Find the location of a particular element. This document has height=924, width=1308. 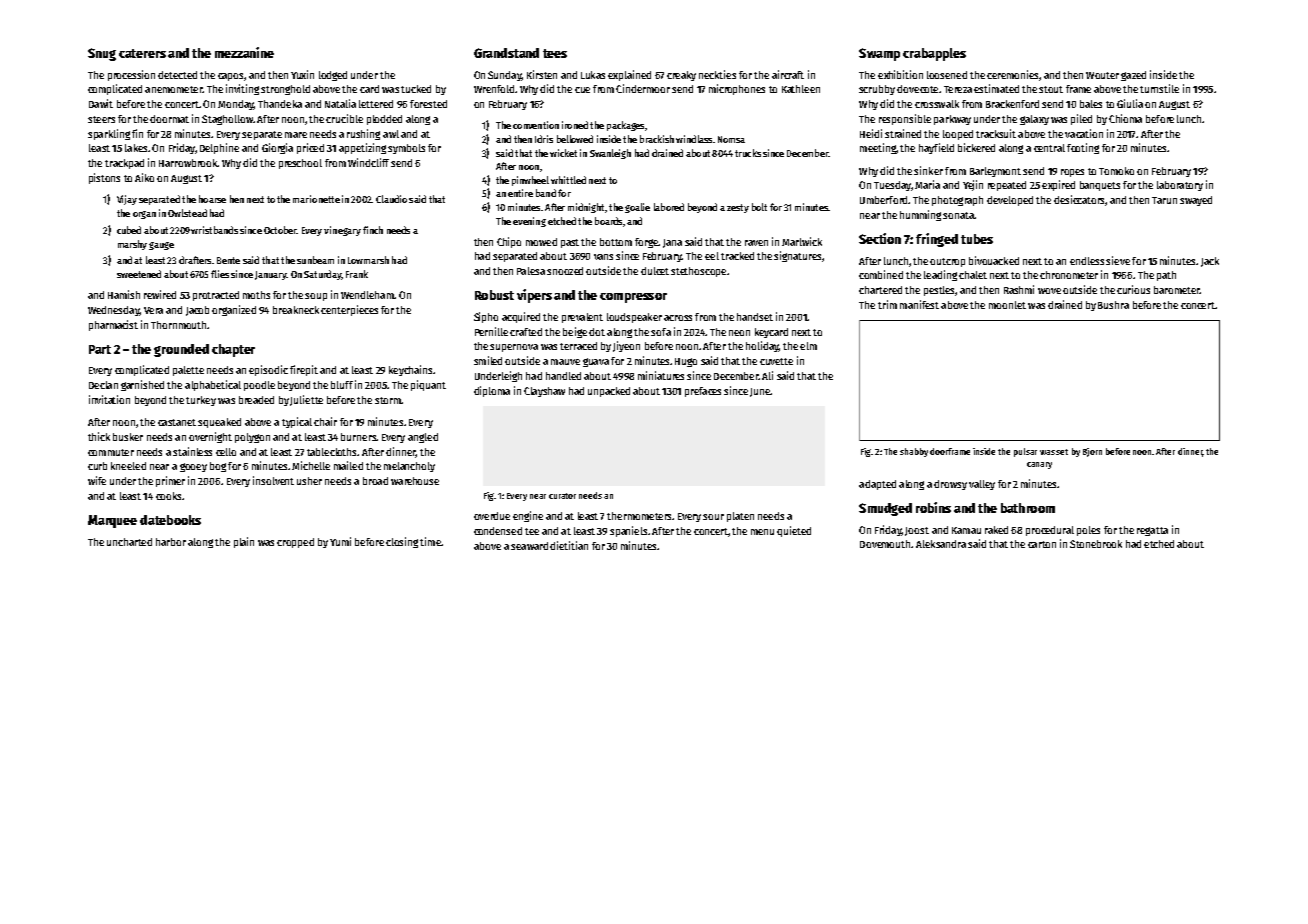

Jana is located at coordinates (672, 243).
